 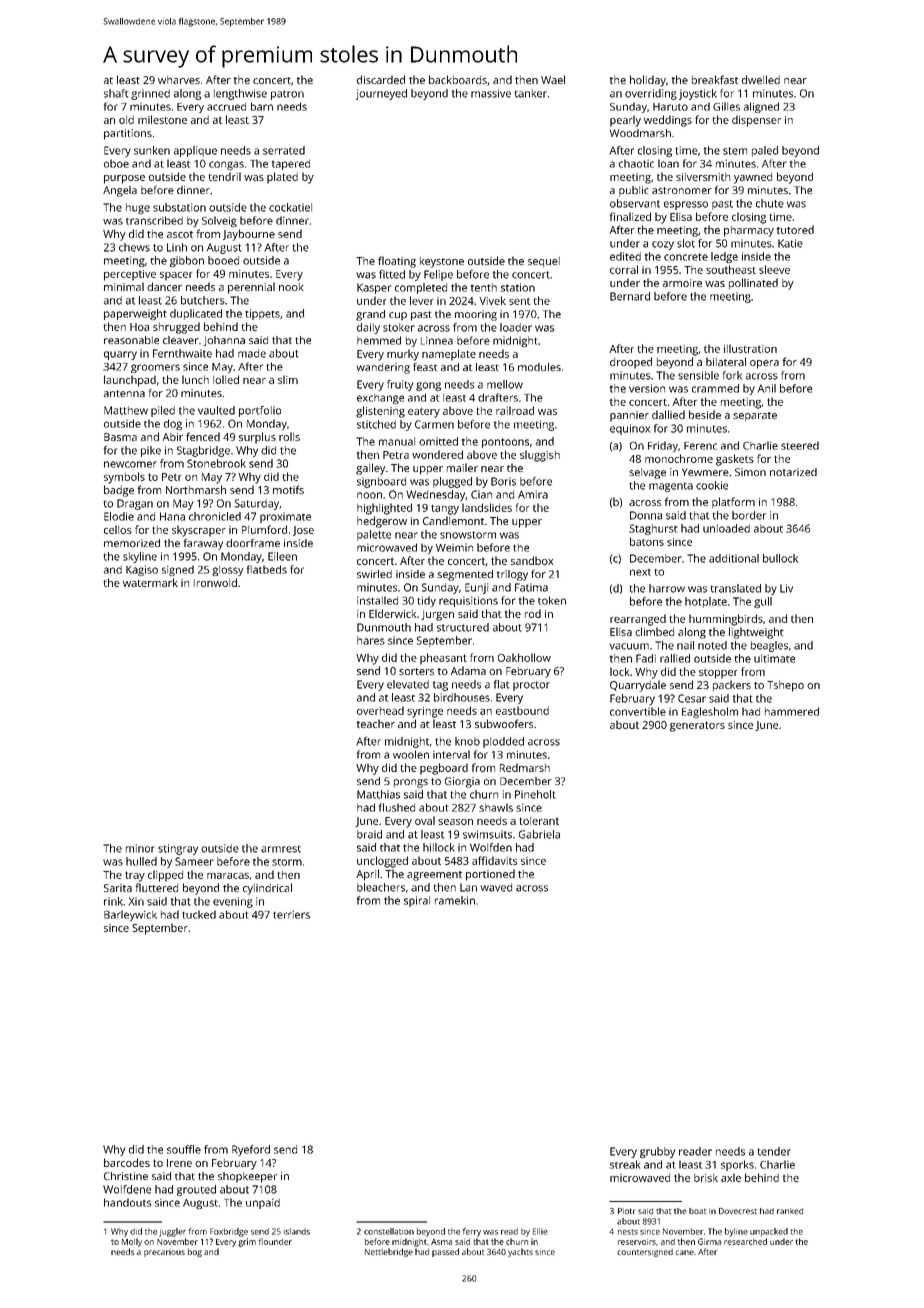 What do you see at coordinates (774, 1151) in the page?
I see `tender` at bounding box center [774, 1151].
